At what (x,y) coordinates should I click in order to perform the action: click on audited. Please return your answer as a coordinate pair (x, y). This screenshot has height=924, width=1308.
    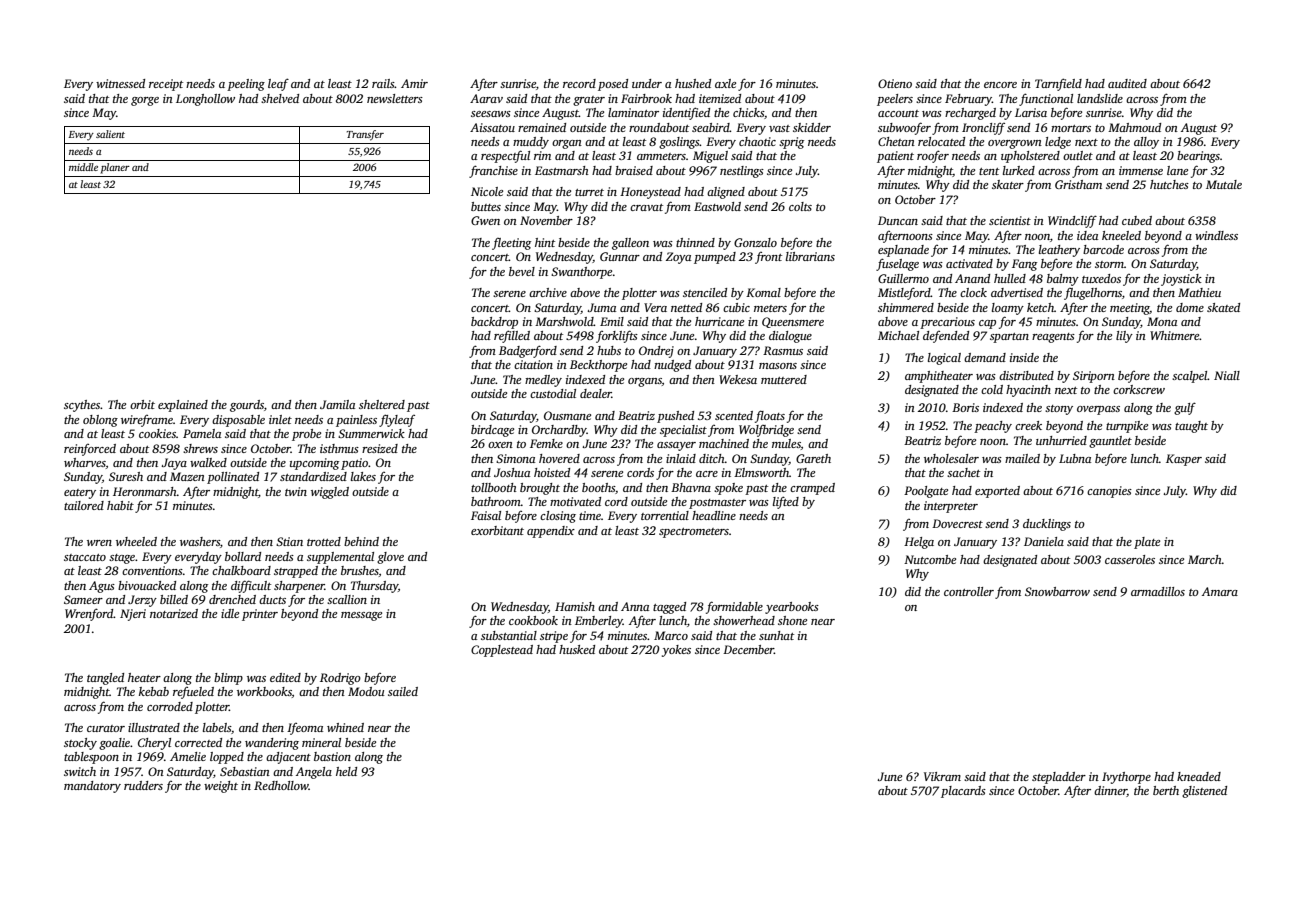
    Looking at the image, I should click on (1127, 83).
